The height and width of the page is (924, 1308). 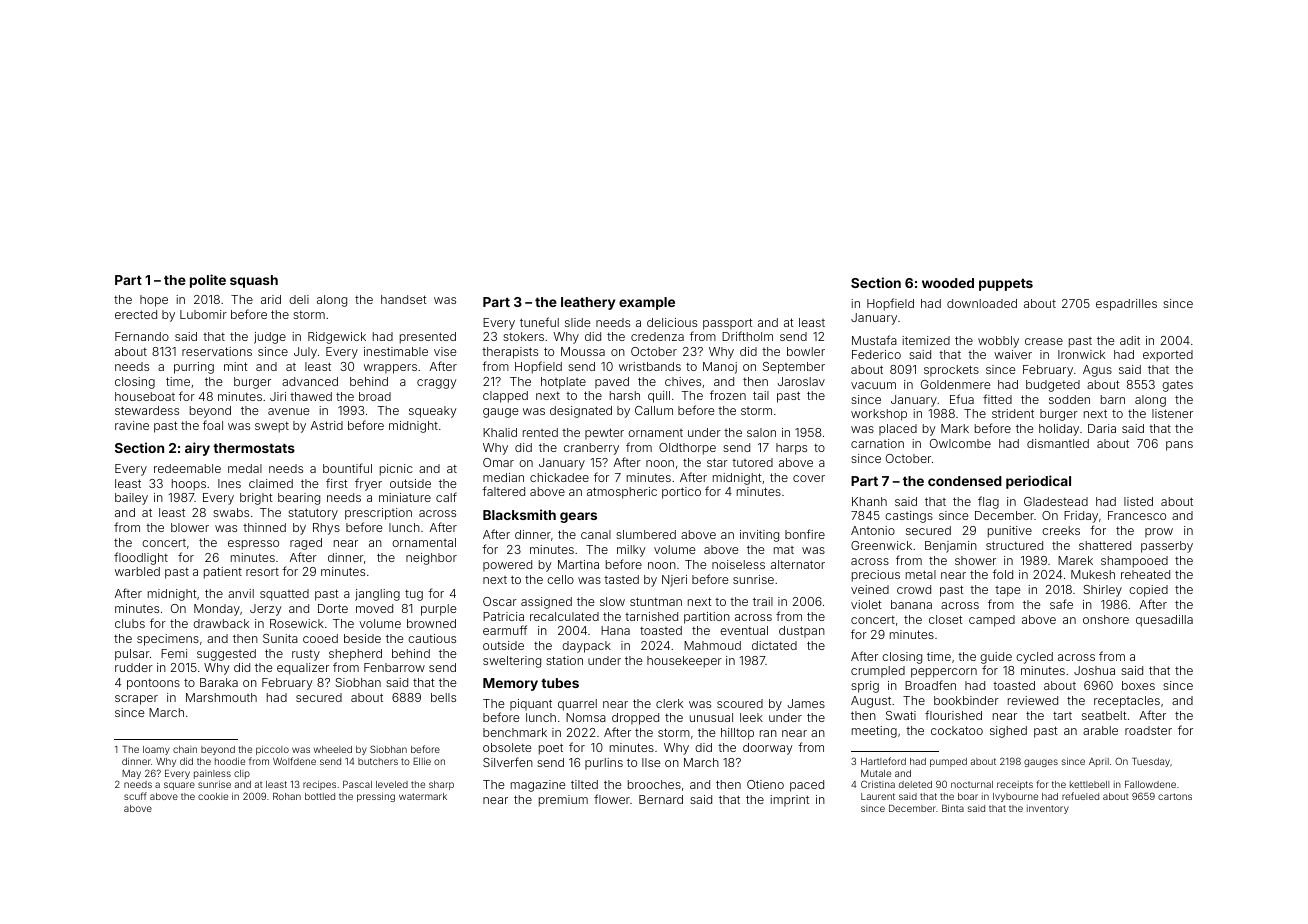 What do you see at coordinates (1137, 515) in the page?
I see `Francesco` at bounding box center [1137, 515].
